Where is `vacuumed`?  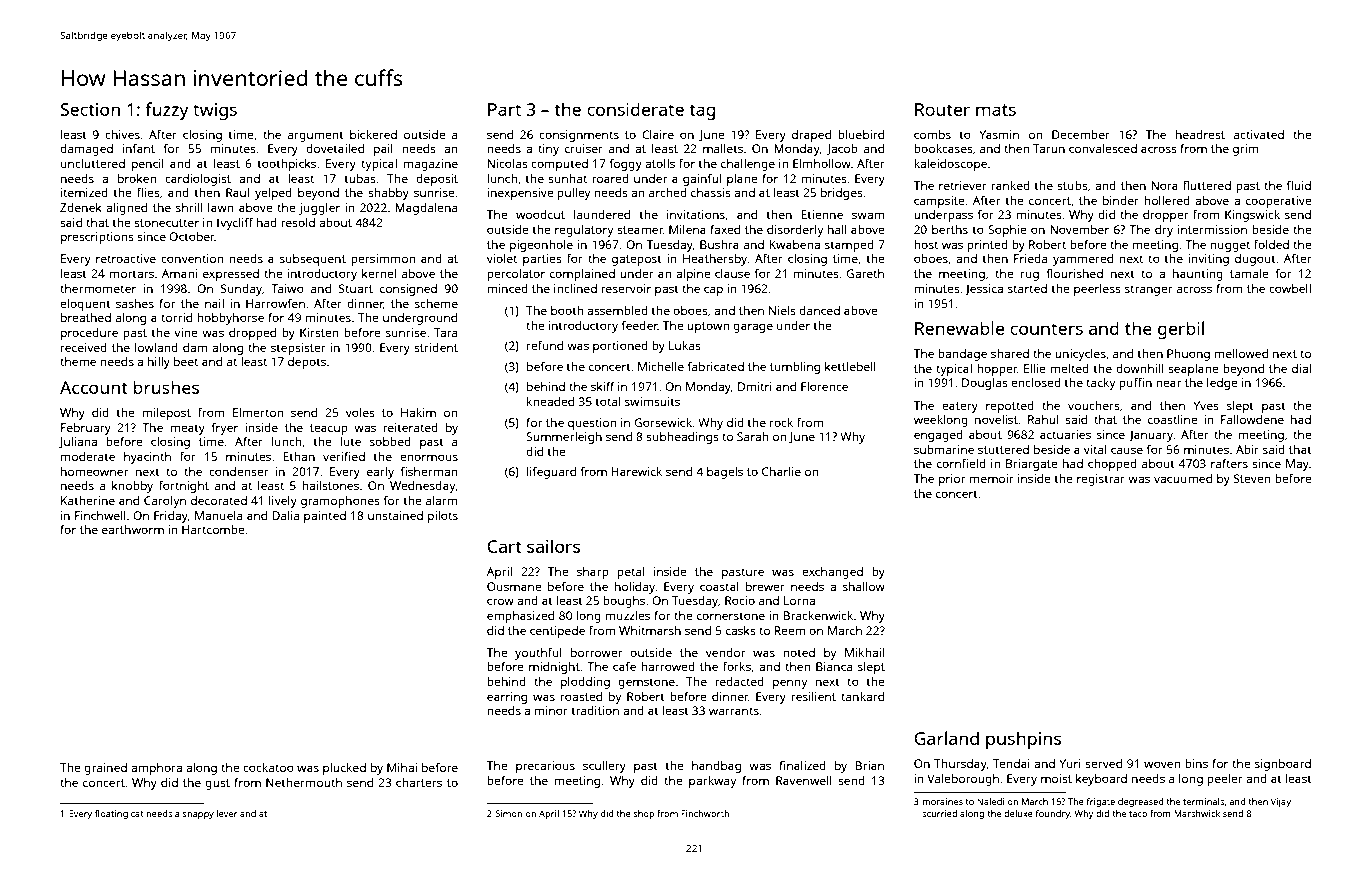 vacuumed is located at coordinates (1183, 478).
